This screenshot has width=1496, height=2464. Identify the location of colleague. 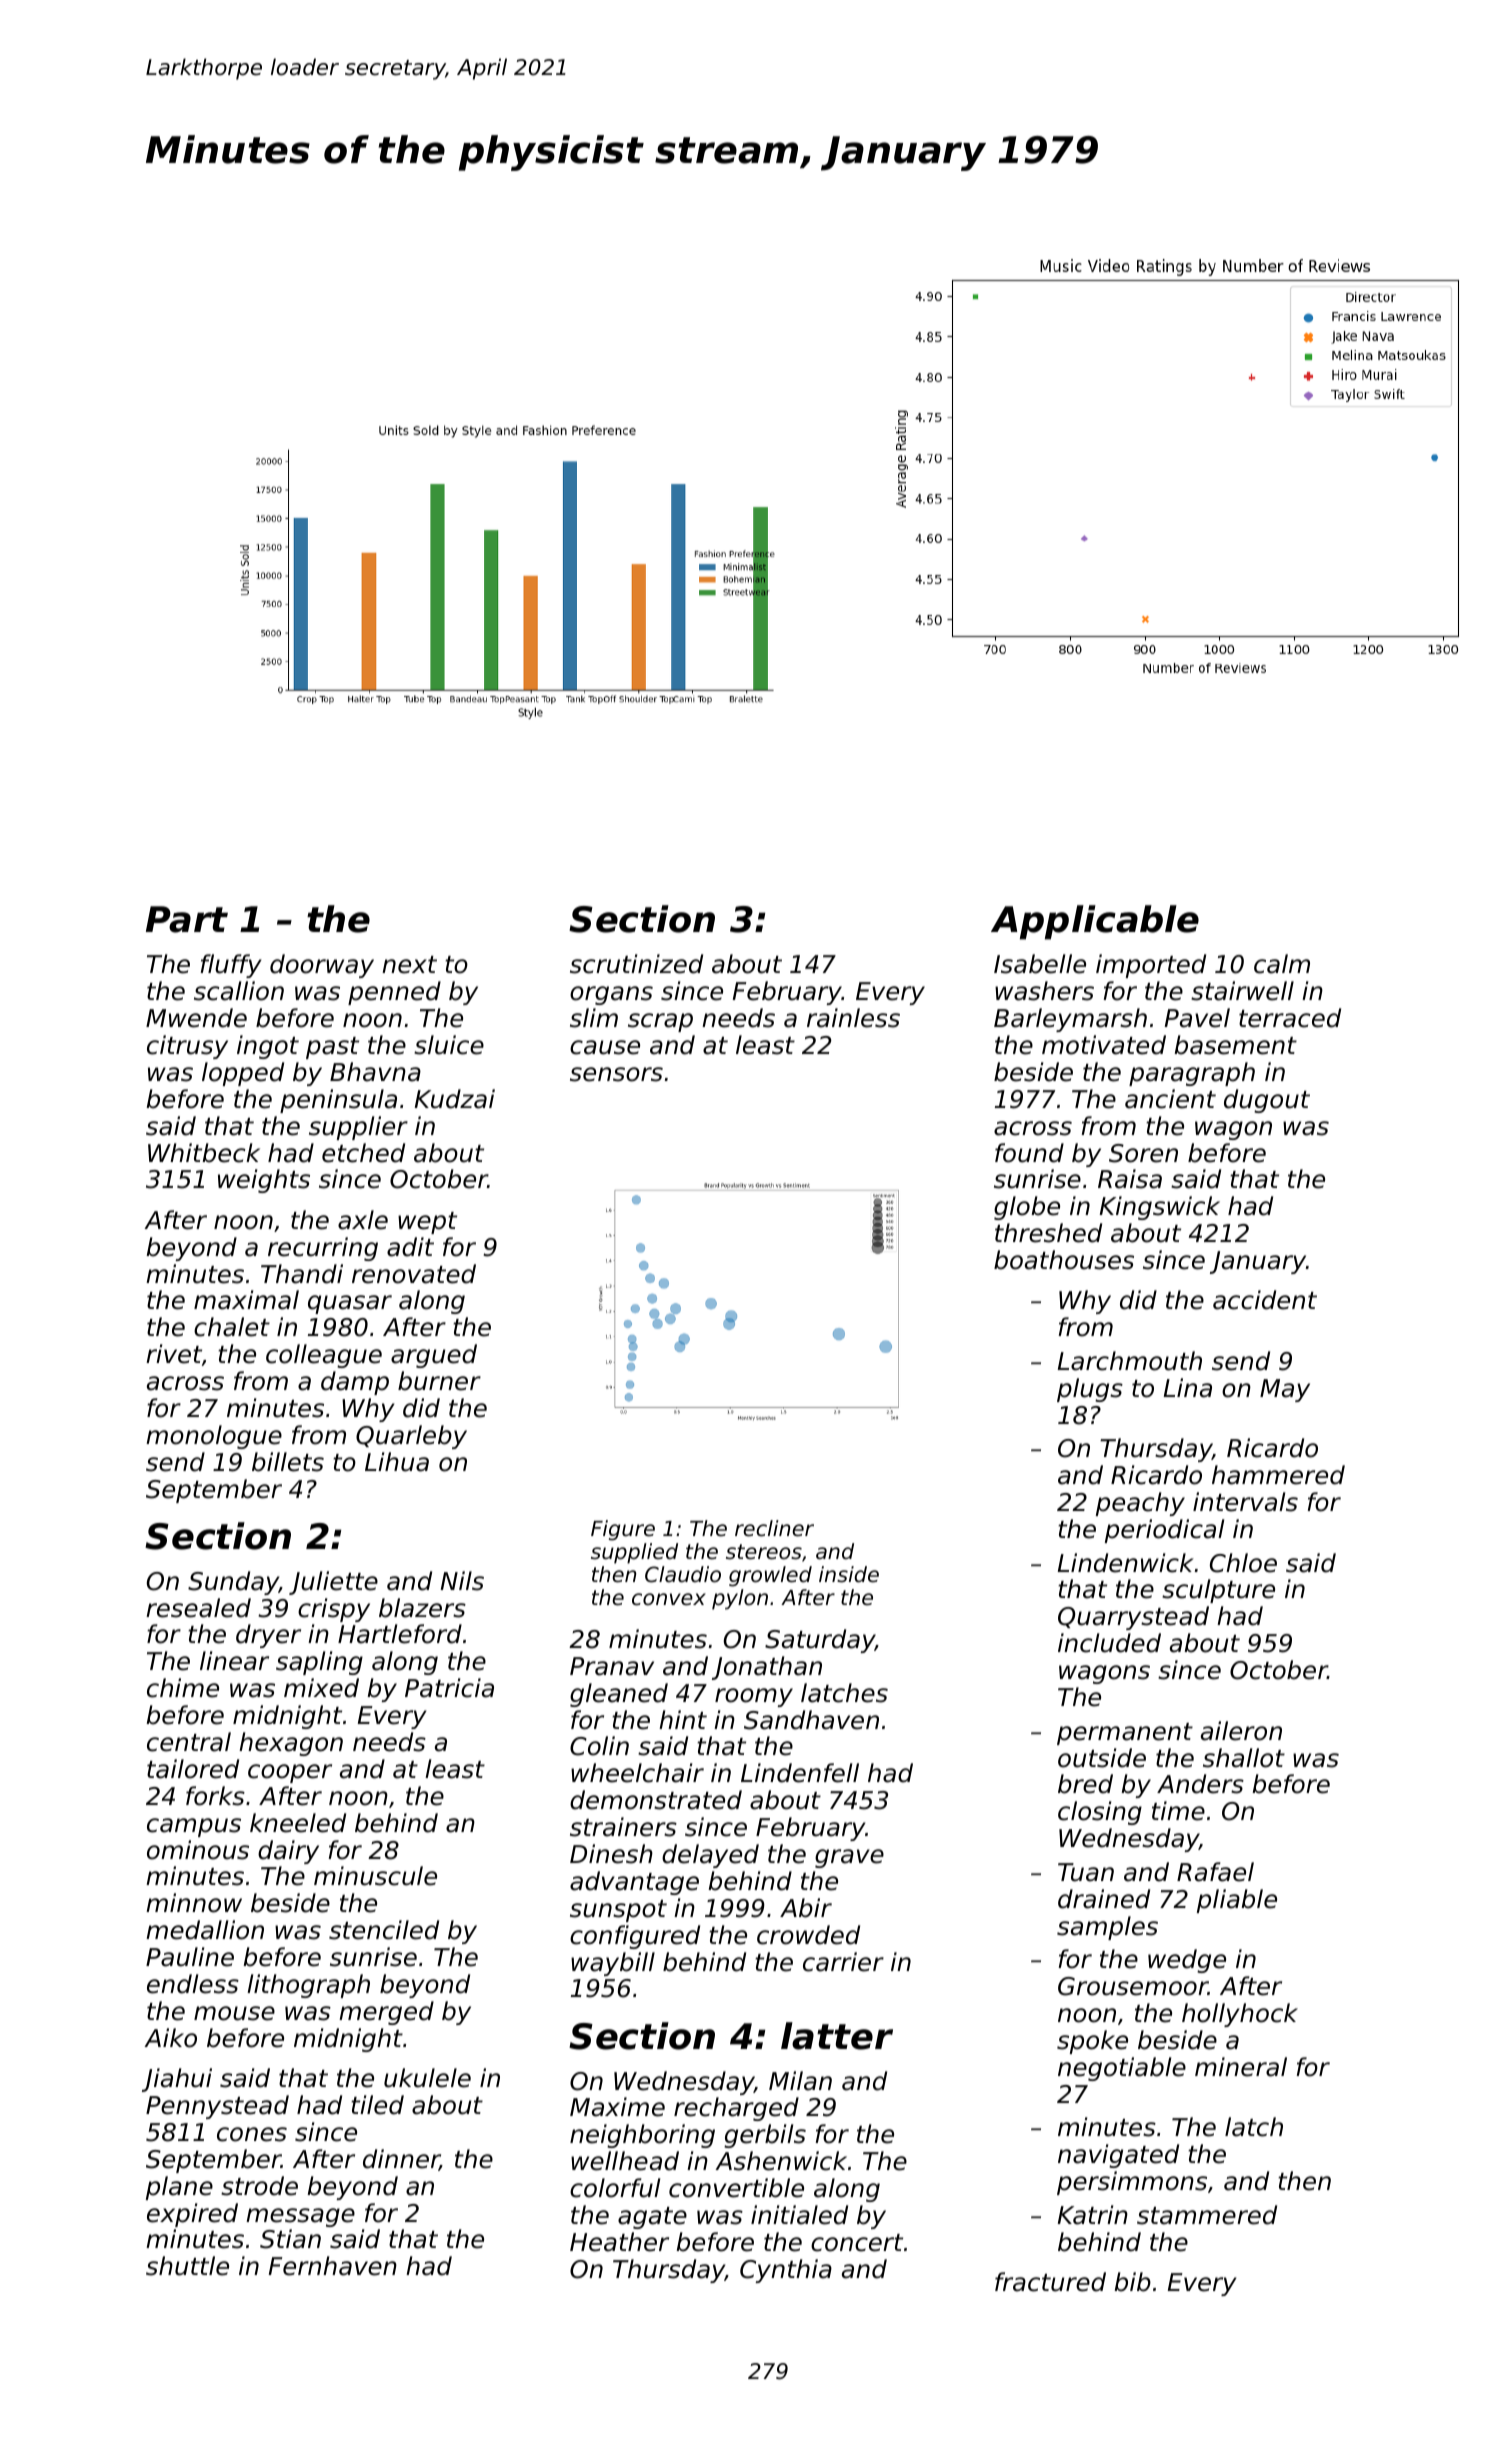
(324, 1356).
